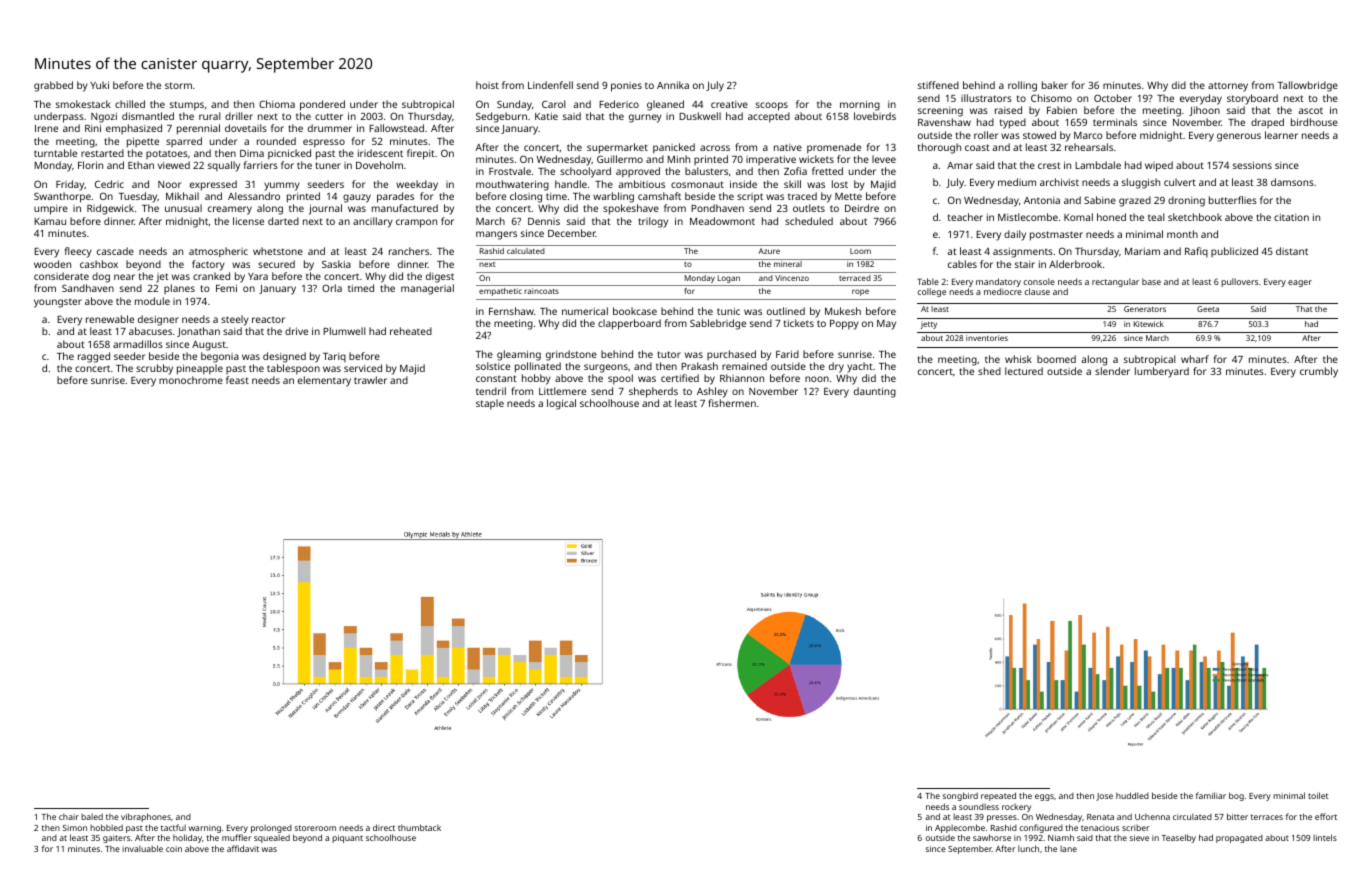 This page has width=1372, height=887. Describe the element at coordinates (843, 311) in the page. I see `Mukesh` at that location.
